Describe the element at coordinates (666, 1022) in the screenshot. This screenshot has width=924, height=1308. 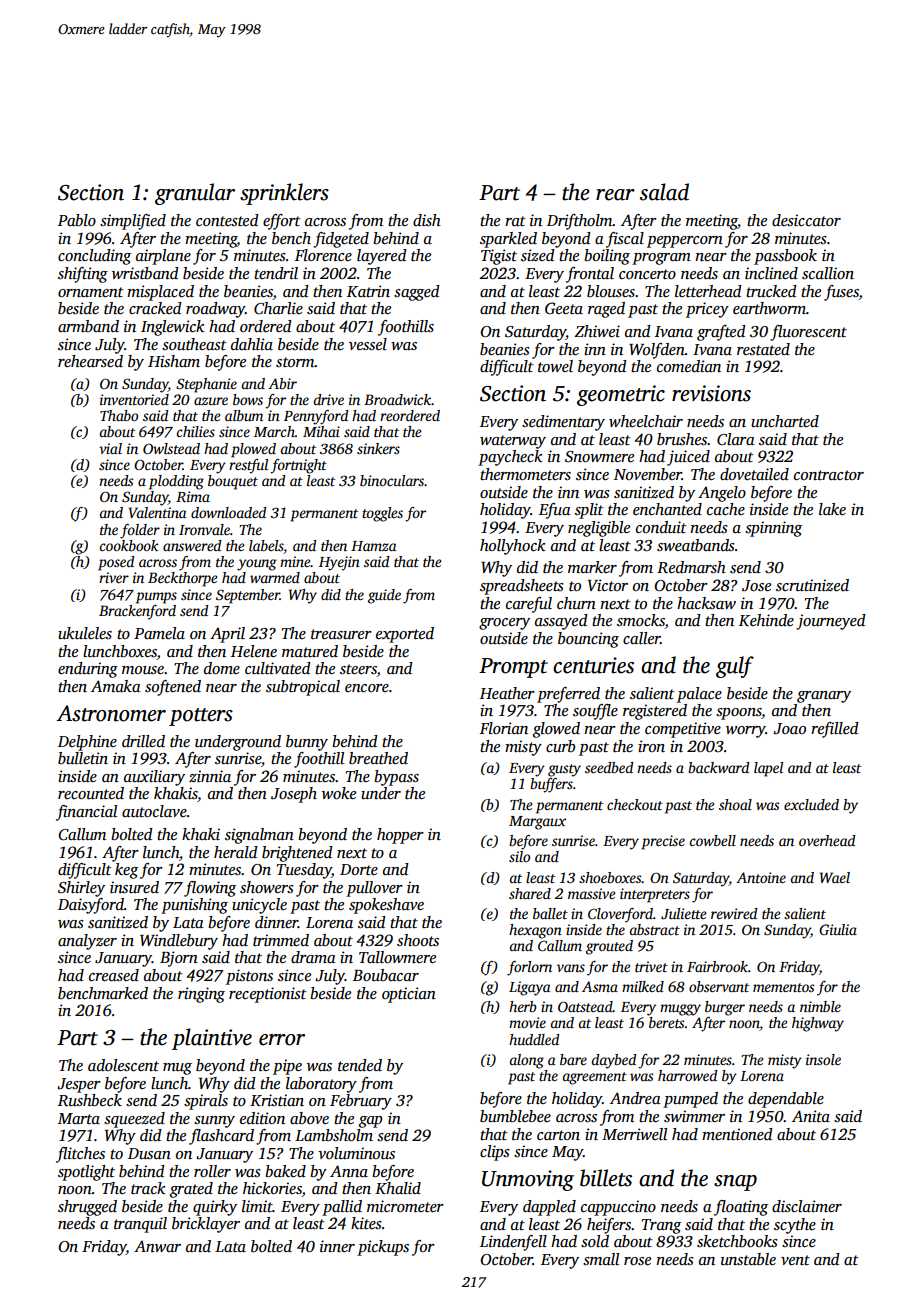
I see `berets` at that location.
